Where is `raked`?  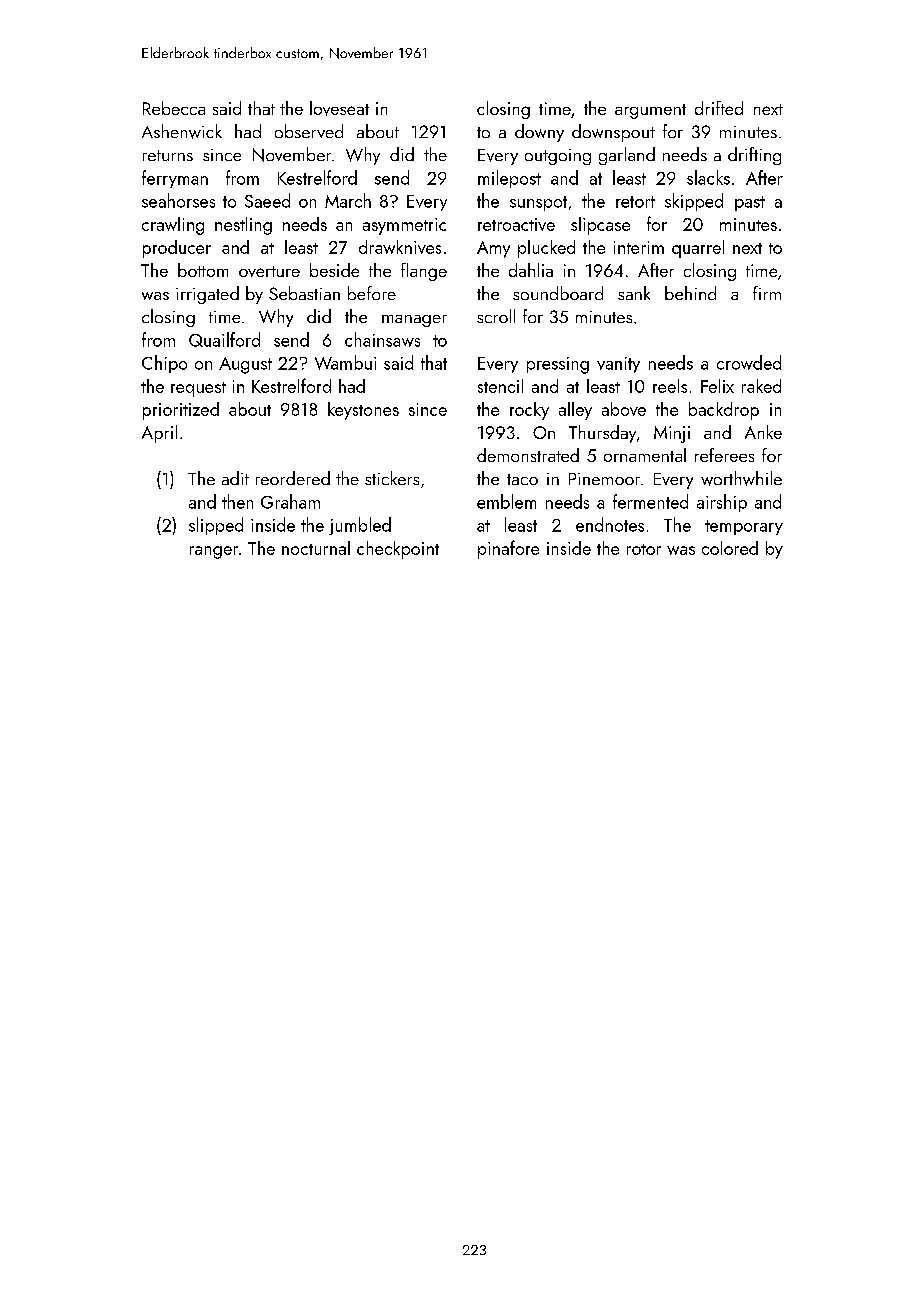 raked is located at coordinates (761, 386).
